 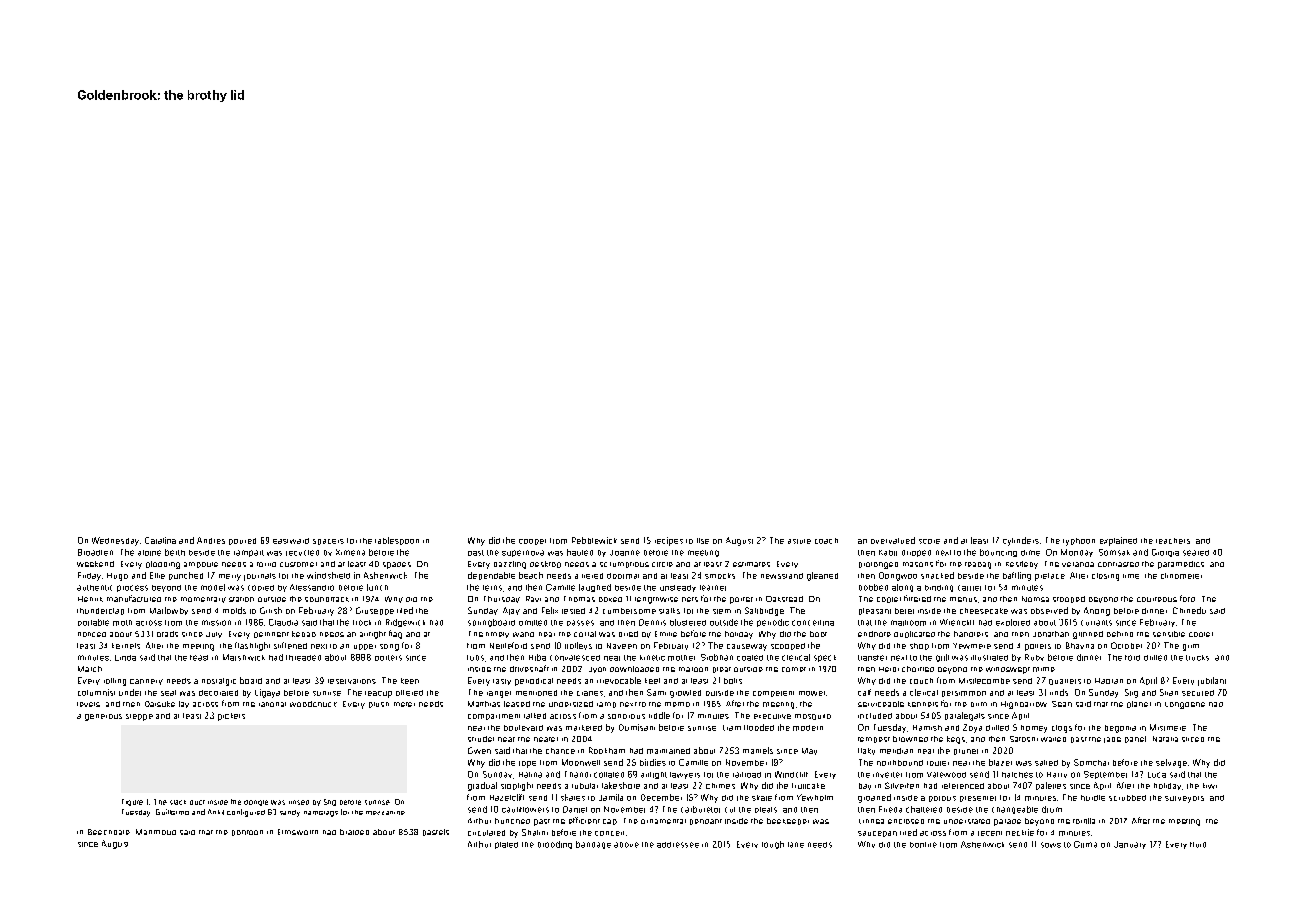 I want to click on cylinders, so click(x=1021, y=541).
